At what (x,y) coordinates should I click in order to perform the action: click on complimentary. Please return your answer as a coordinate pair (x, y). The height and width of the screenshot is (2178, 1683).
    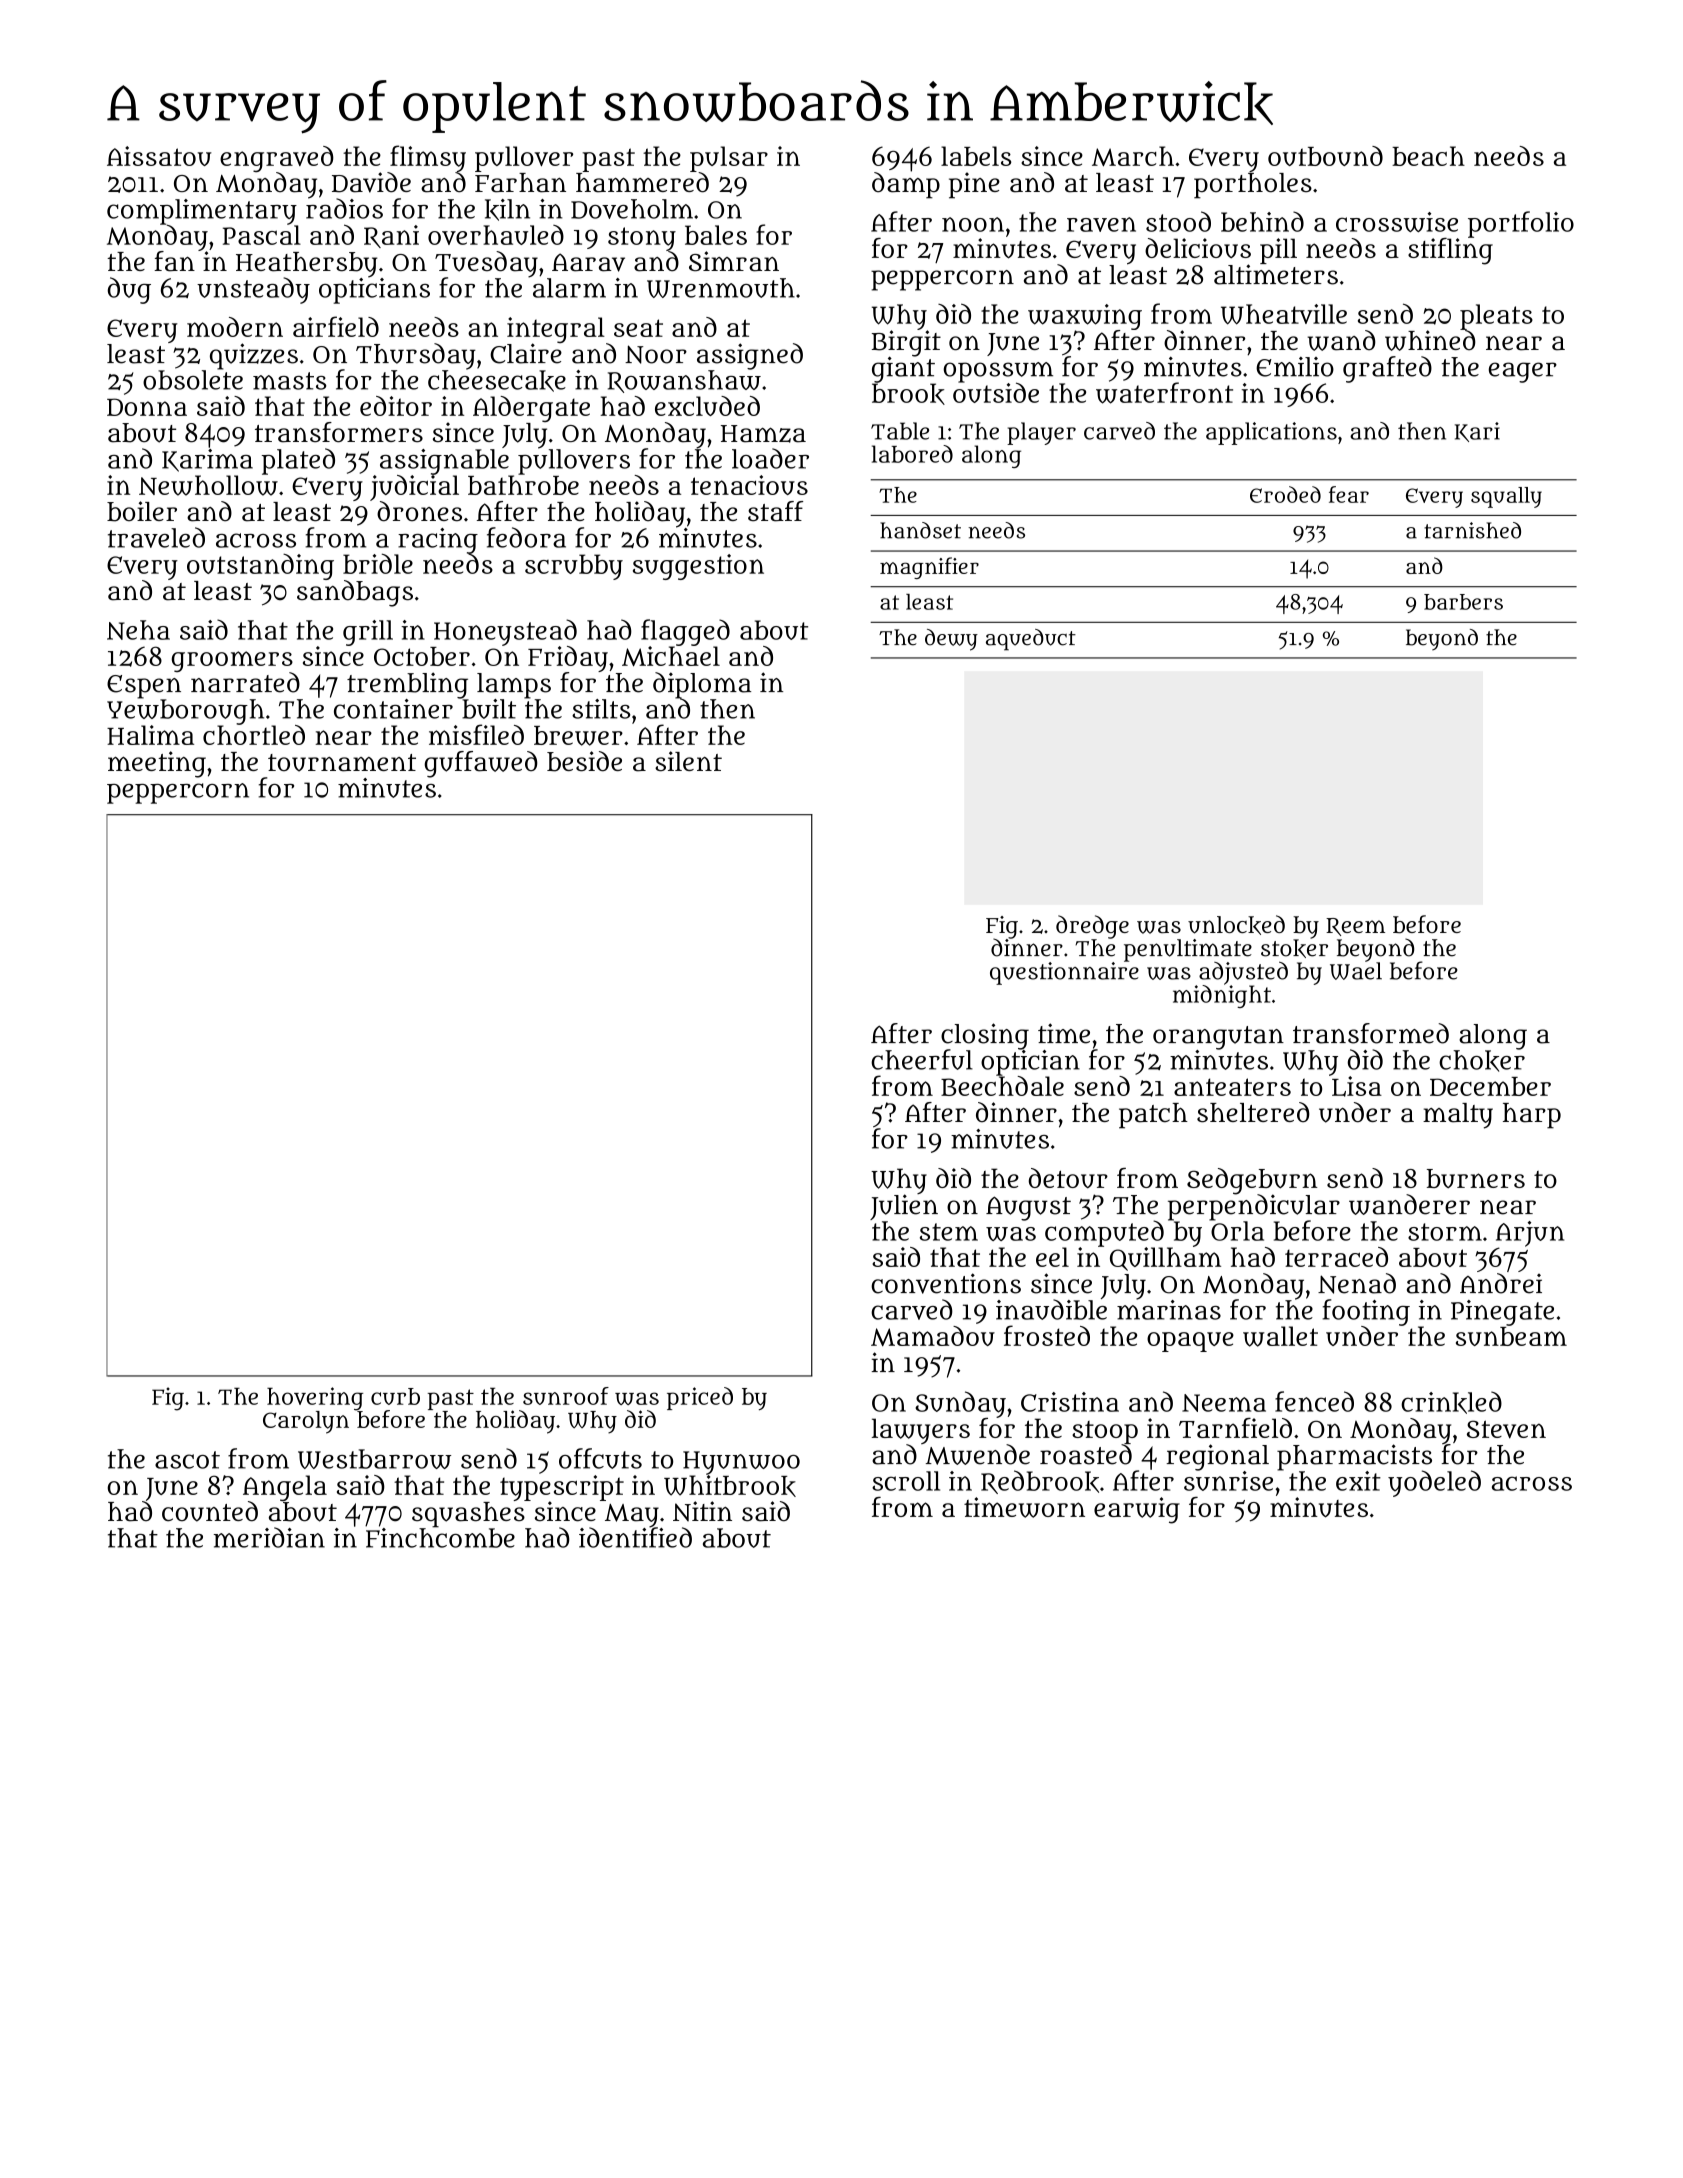
    Looking at the image, I should click on (202, 212).
